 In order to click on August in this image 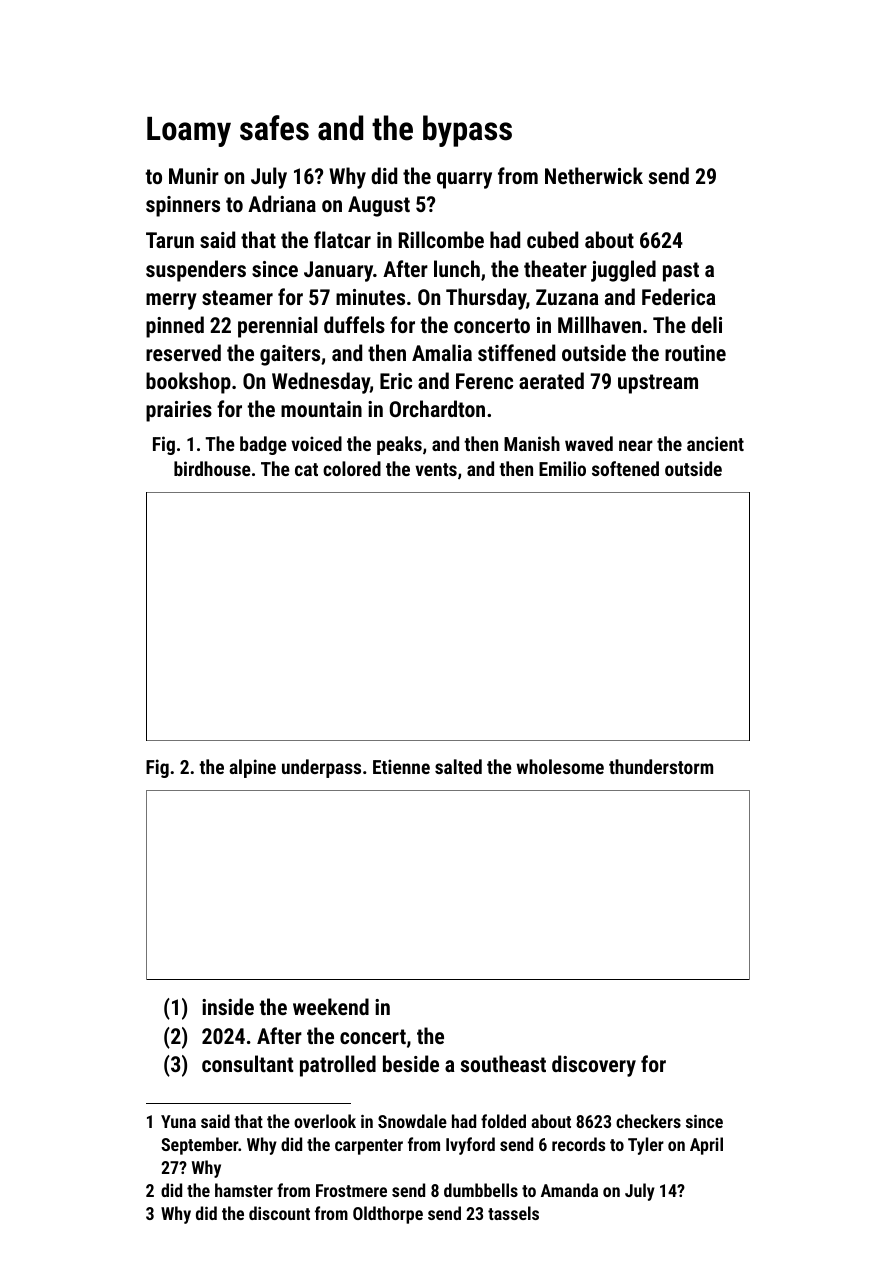, I will do `click(379, 206)`.
